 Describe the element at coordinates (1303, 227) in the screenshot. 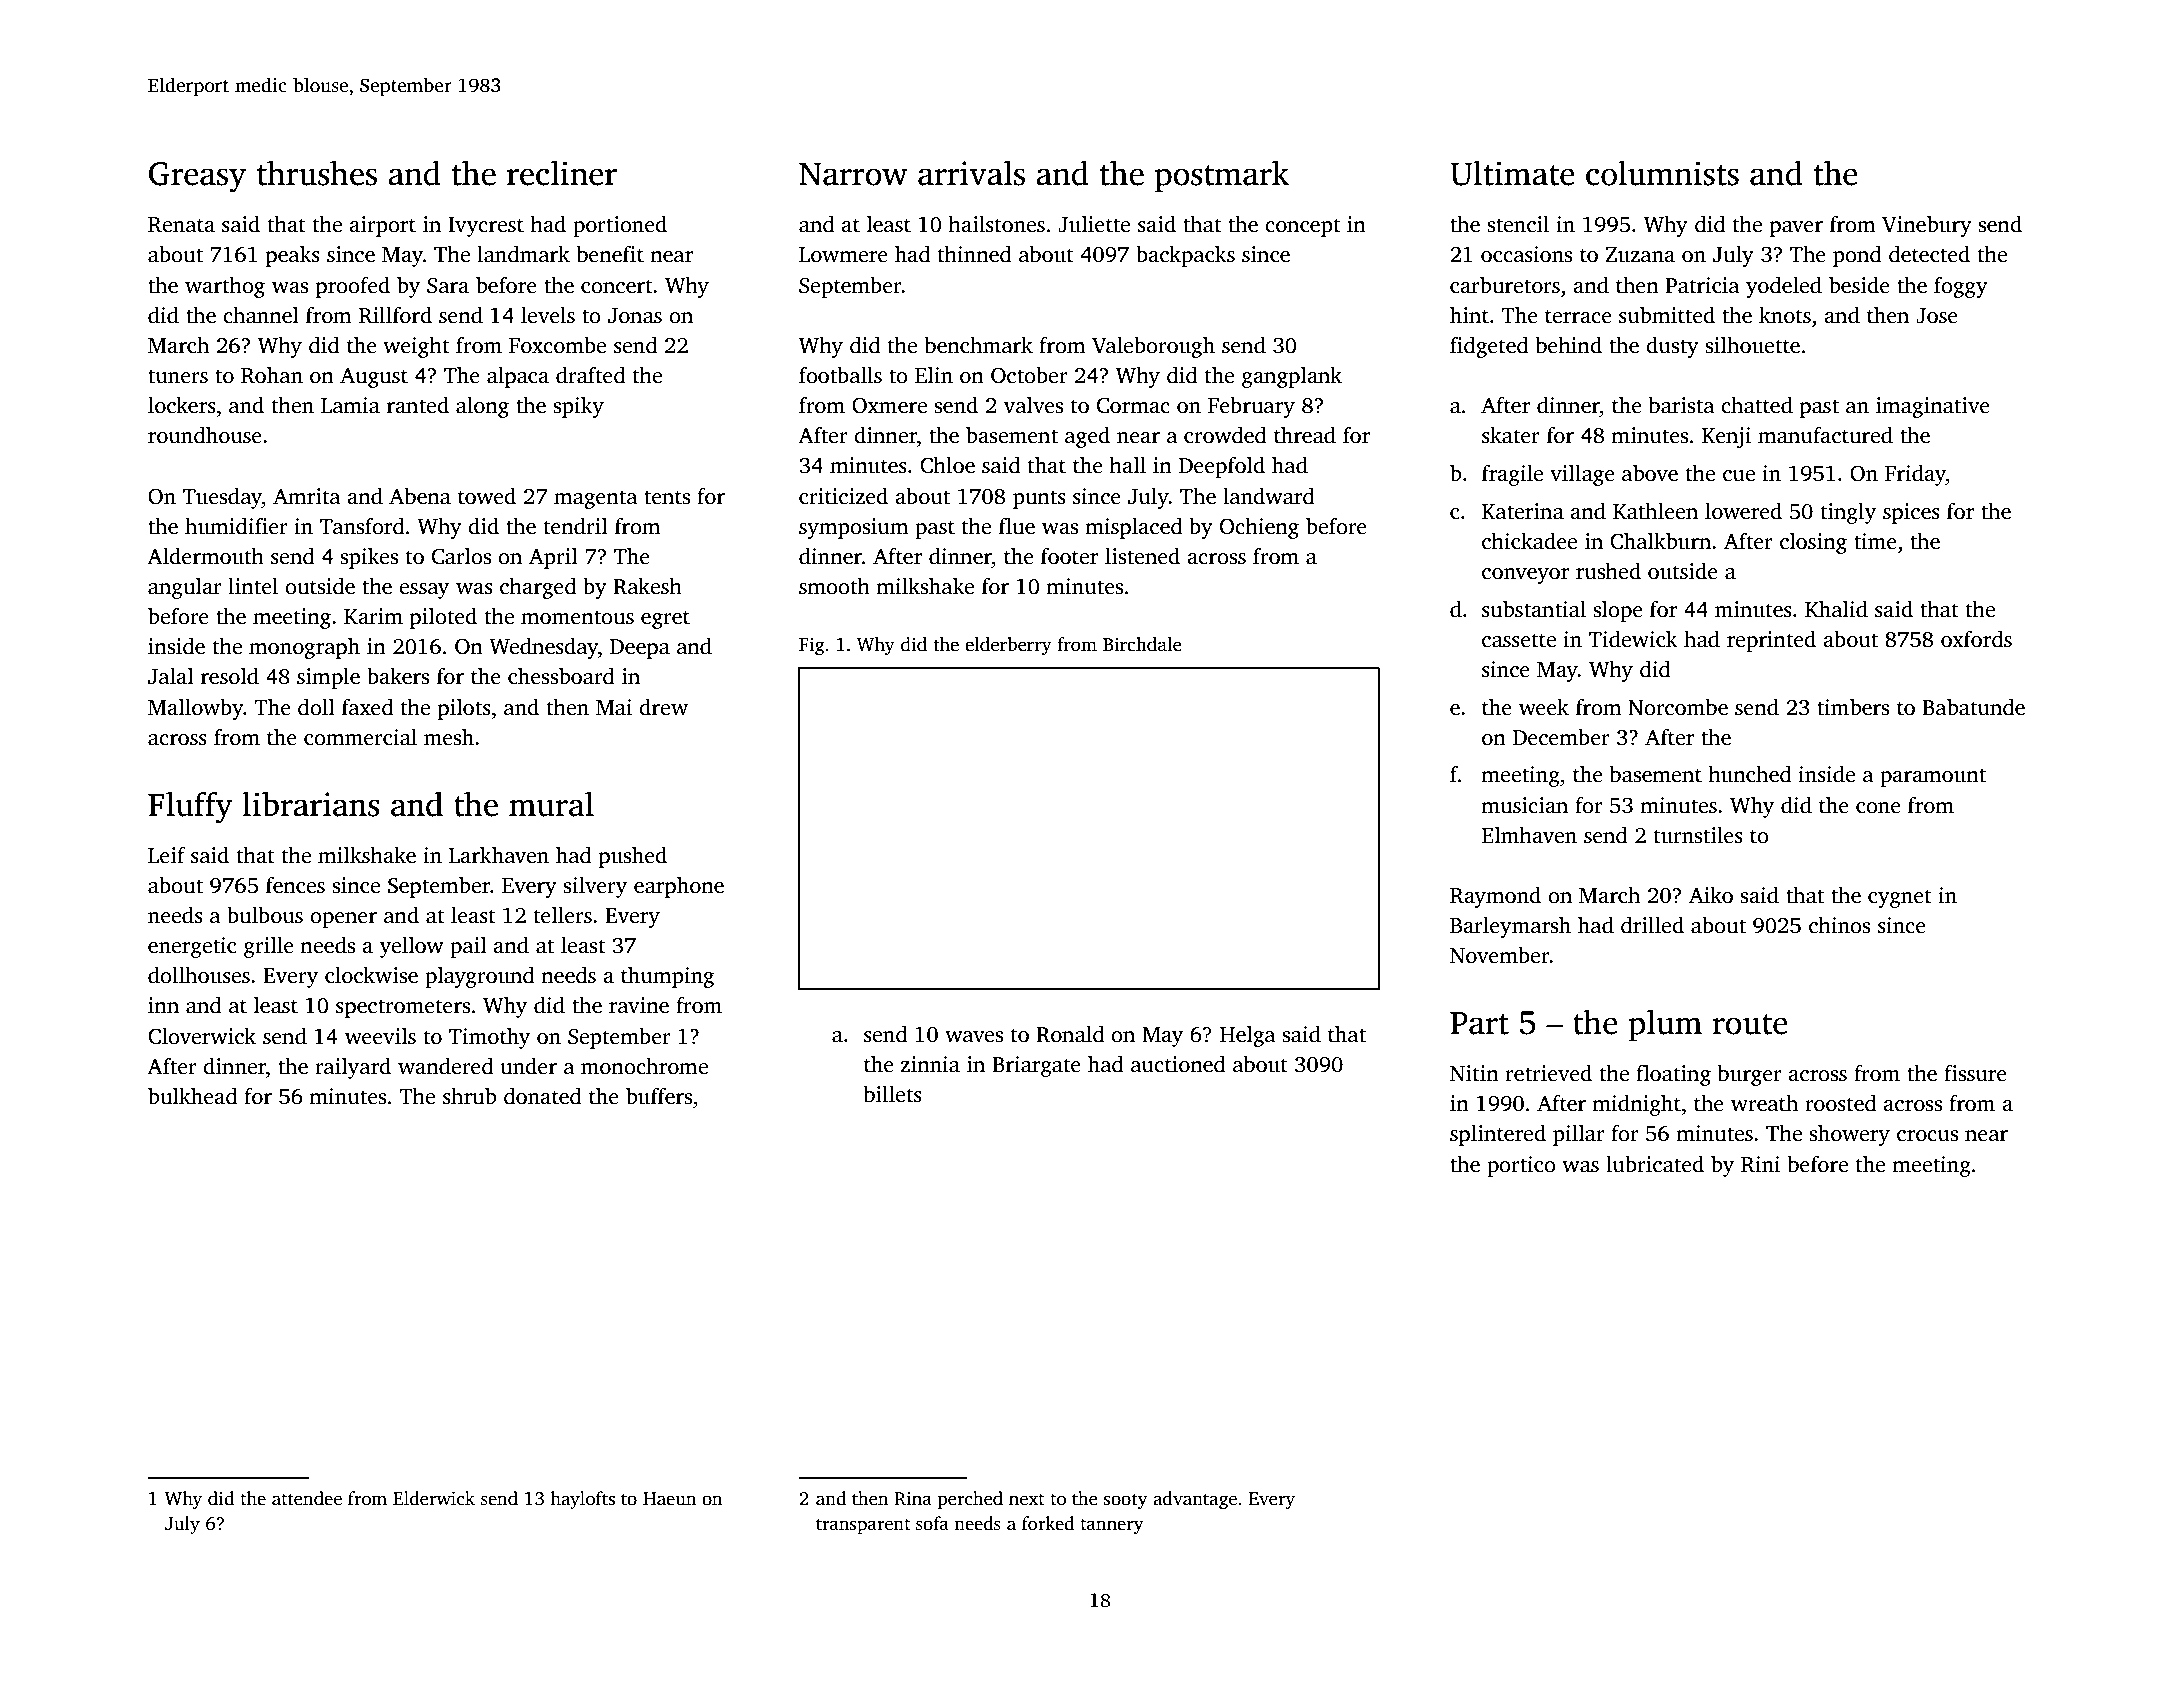

I see `concept` at that location.
